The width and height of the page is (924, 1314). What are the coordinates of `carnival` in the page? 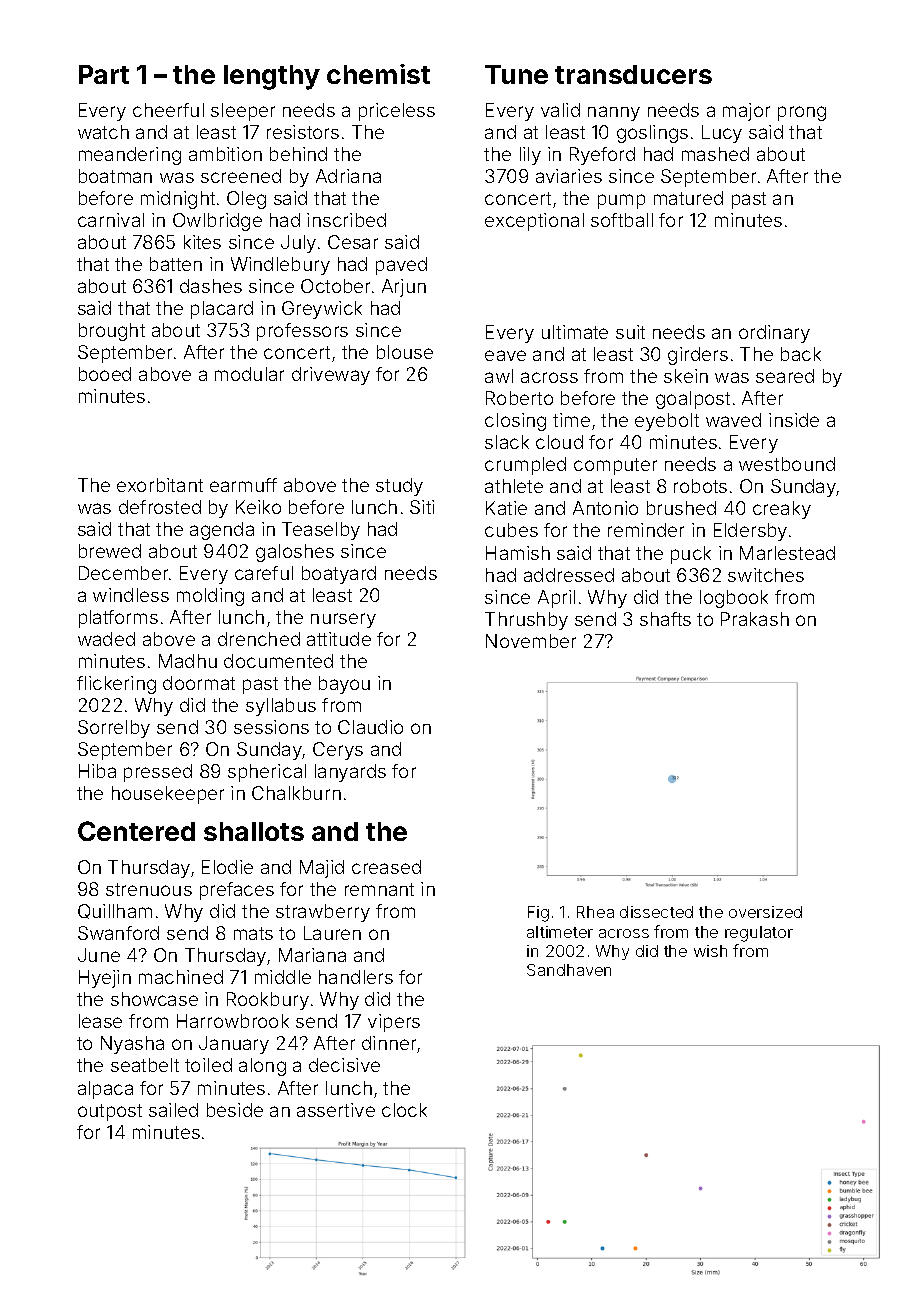 It's located at (111, 220).
